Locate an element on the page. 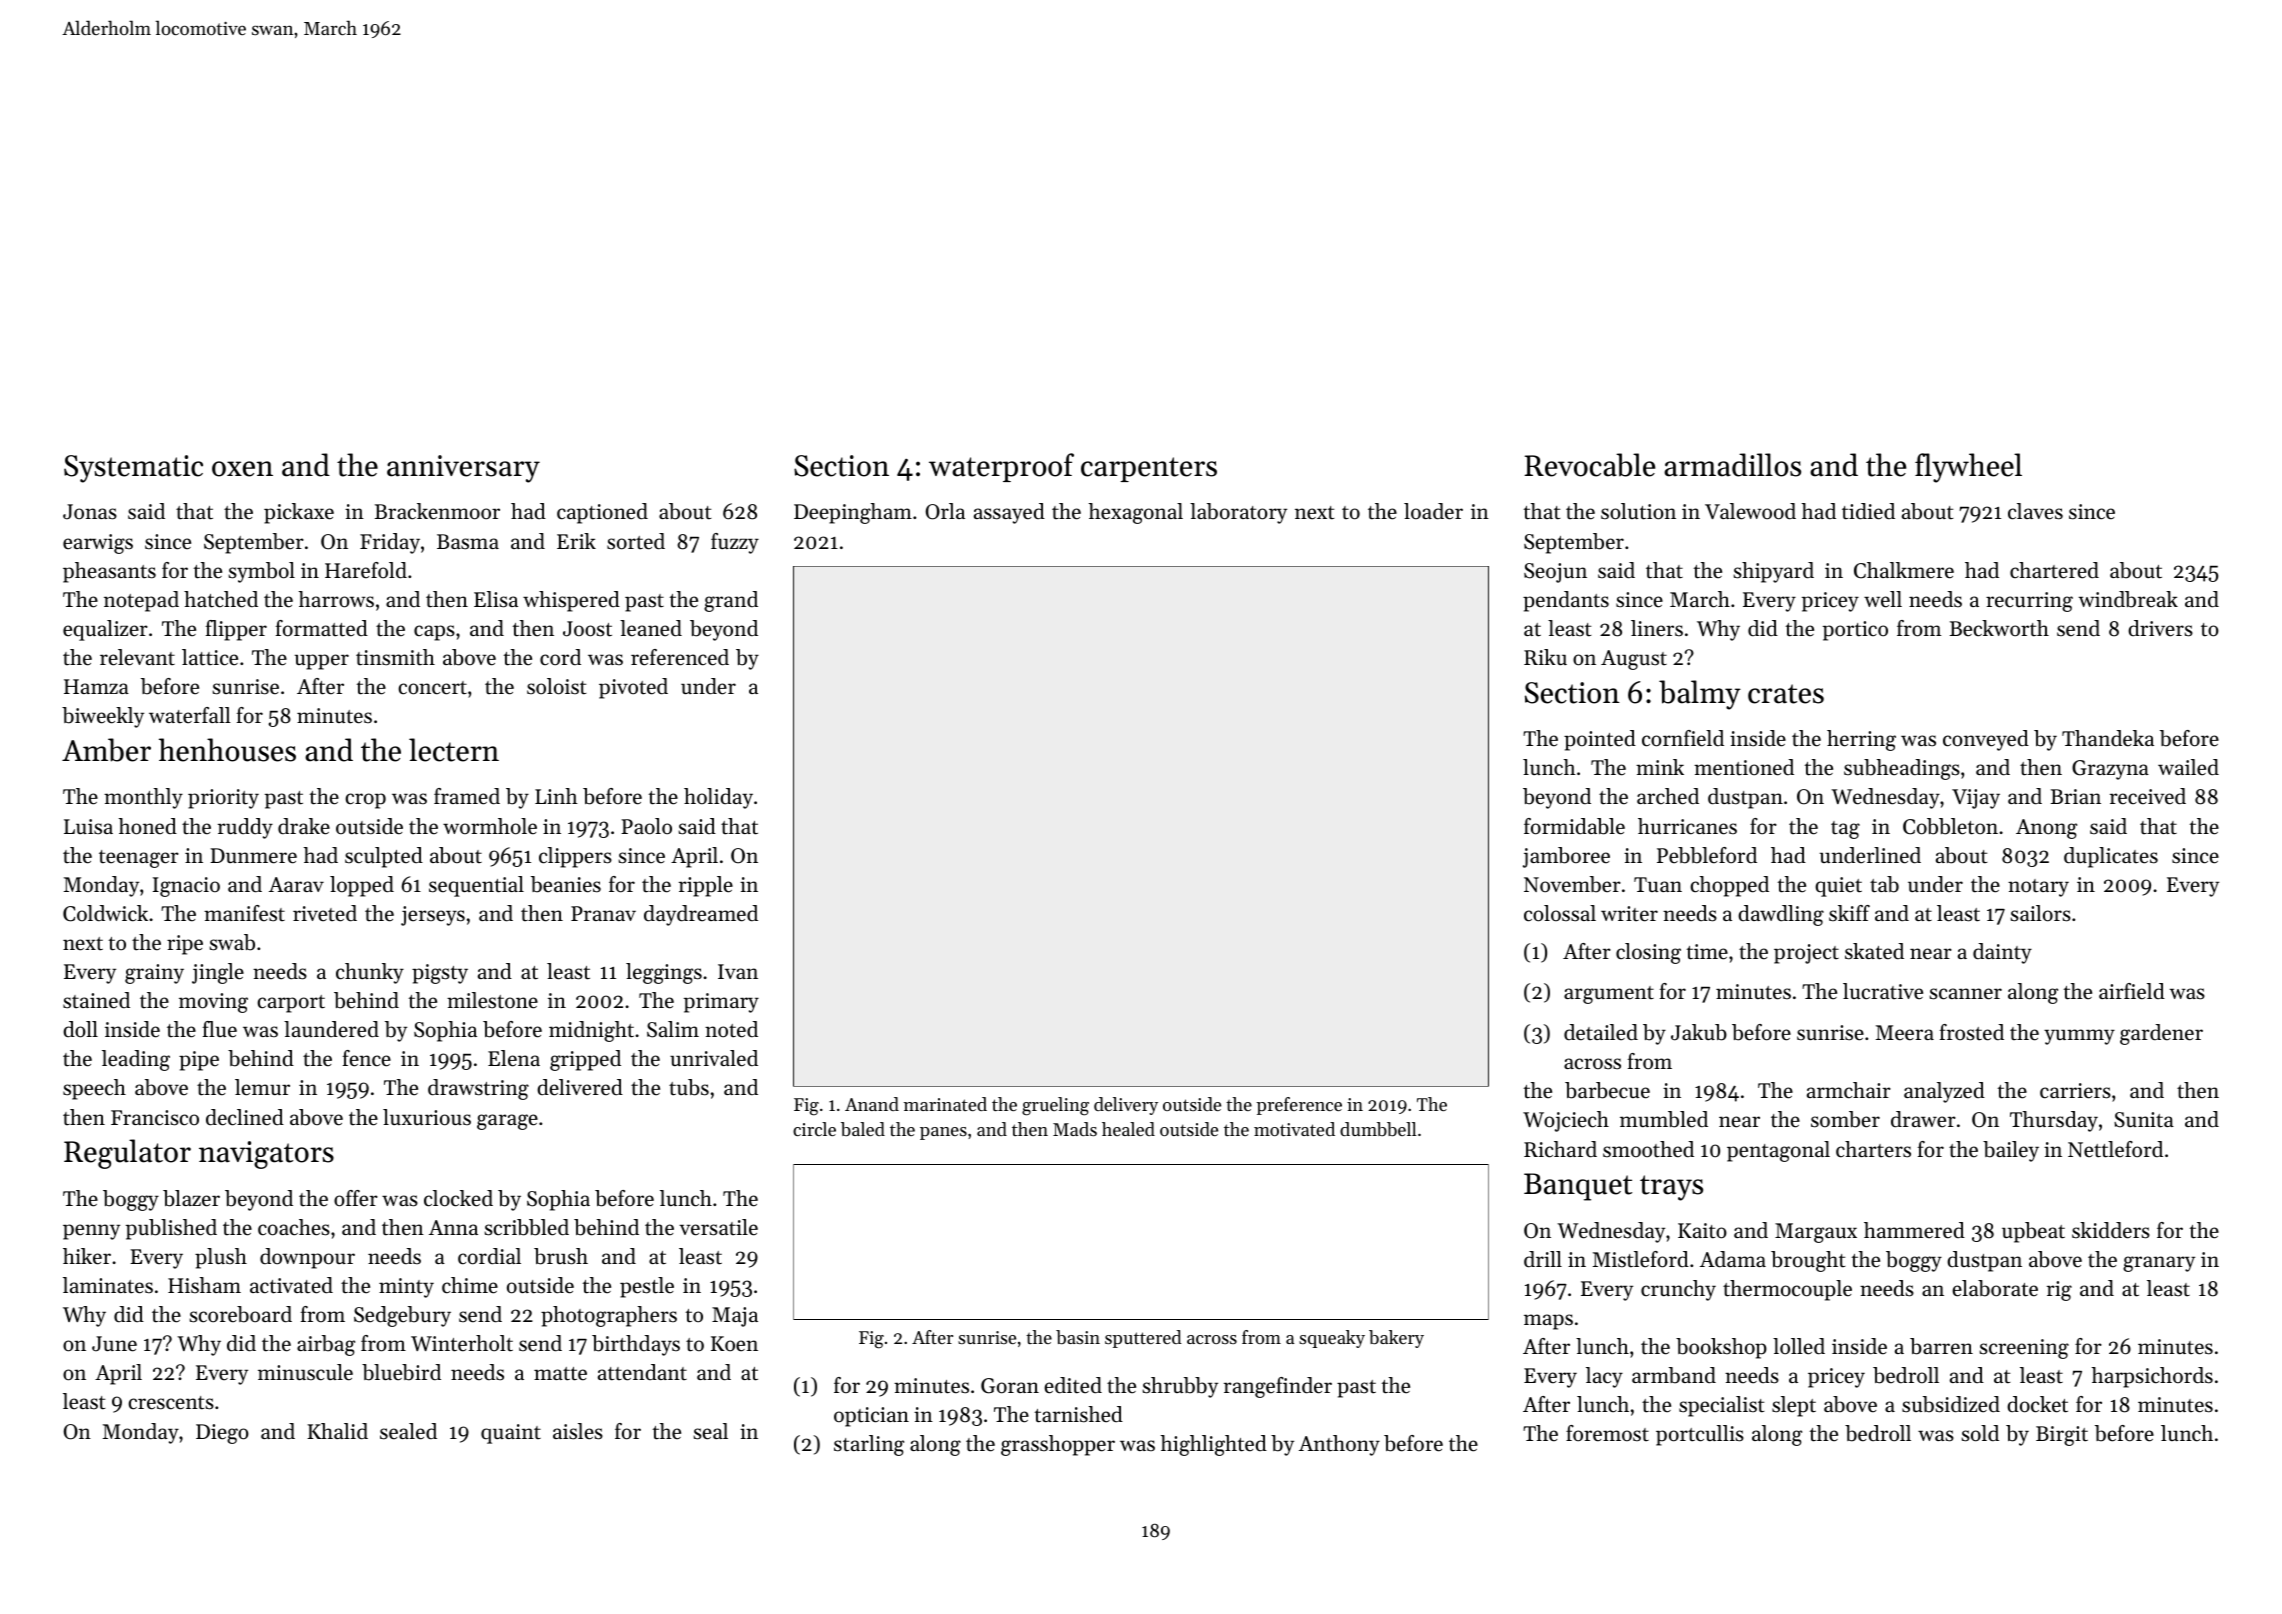 The height and width of the image is (1614, 2282). Thandeka is located at coordinates (2108, 738).
